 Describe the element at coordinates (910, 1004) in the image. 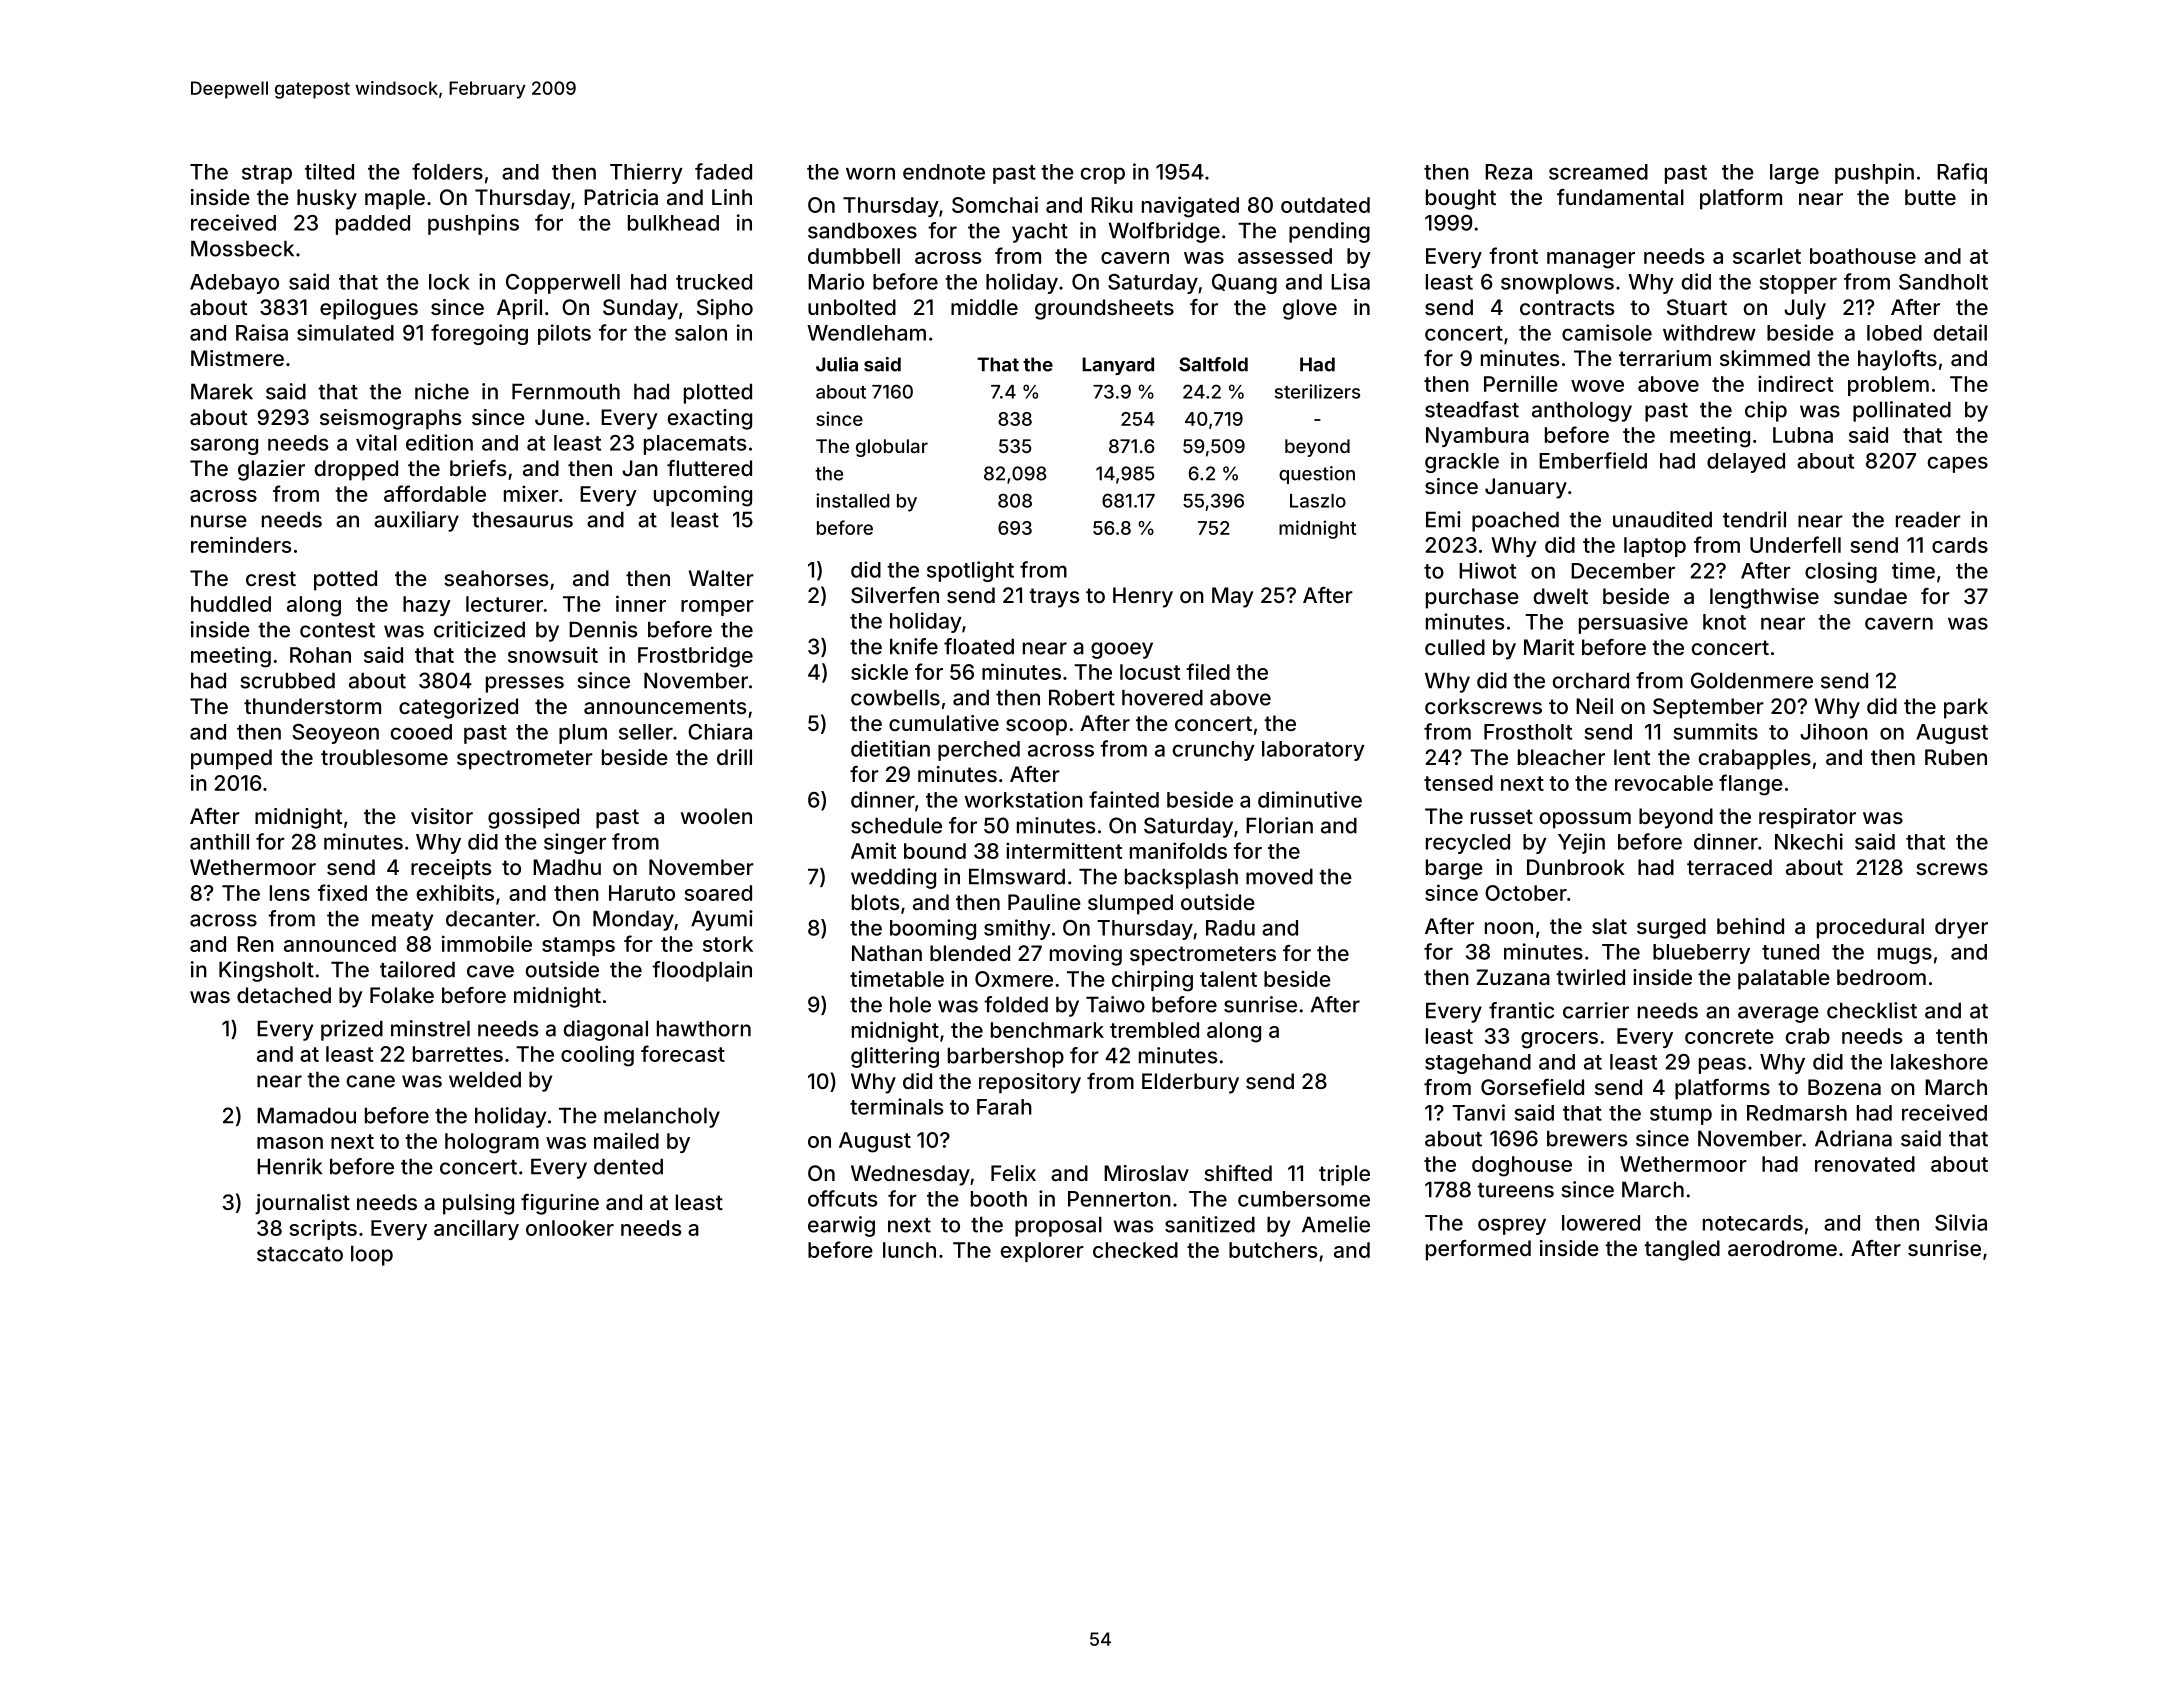

I see `hole` at that location.
